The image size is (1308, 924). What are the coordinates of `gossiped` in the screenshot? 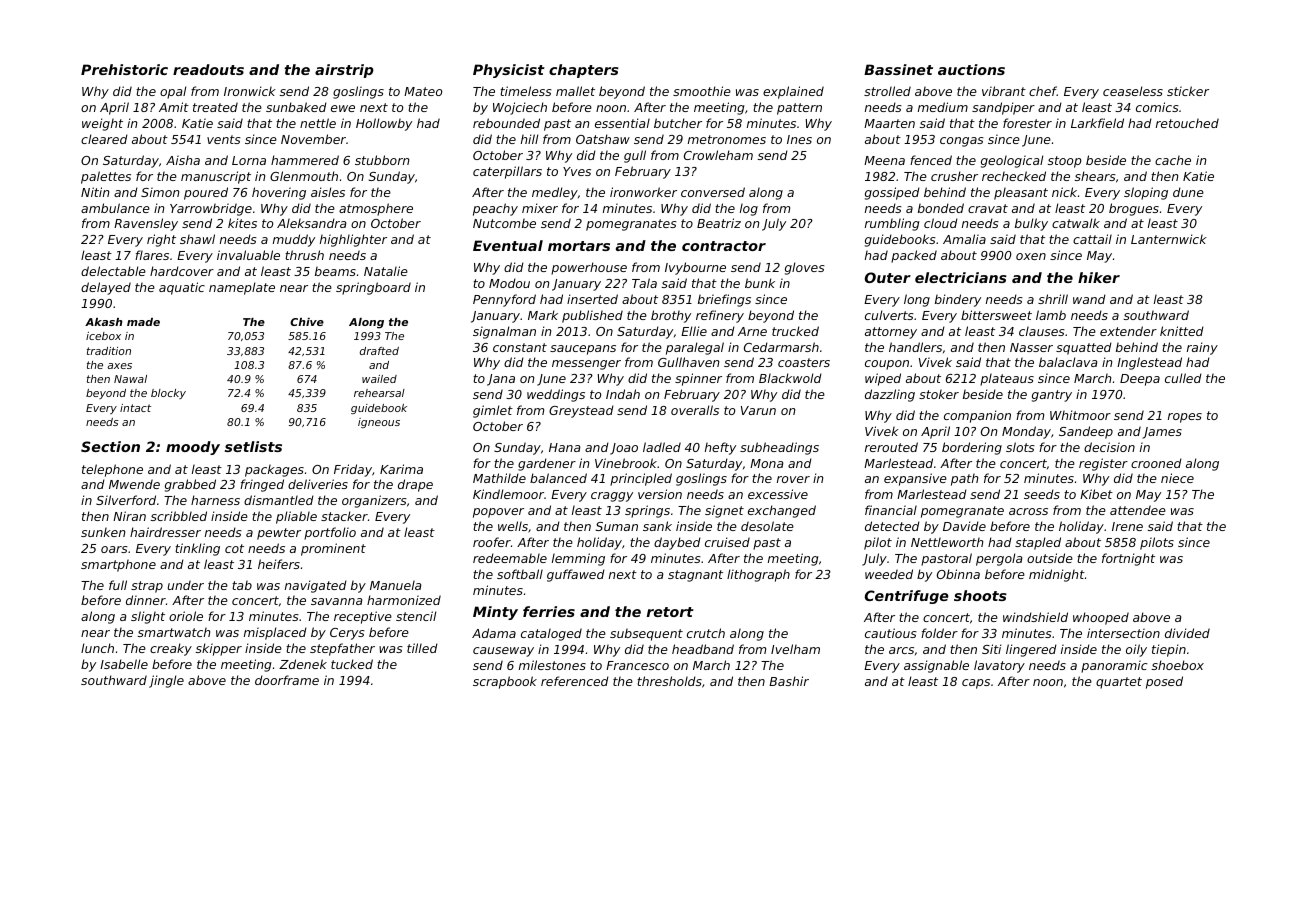 It's located at (892, 193).
